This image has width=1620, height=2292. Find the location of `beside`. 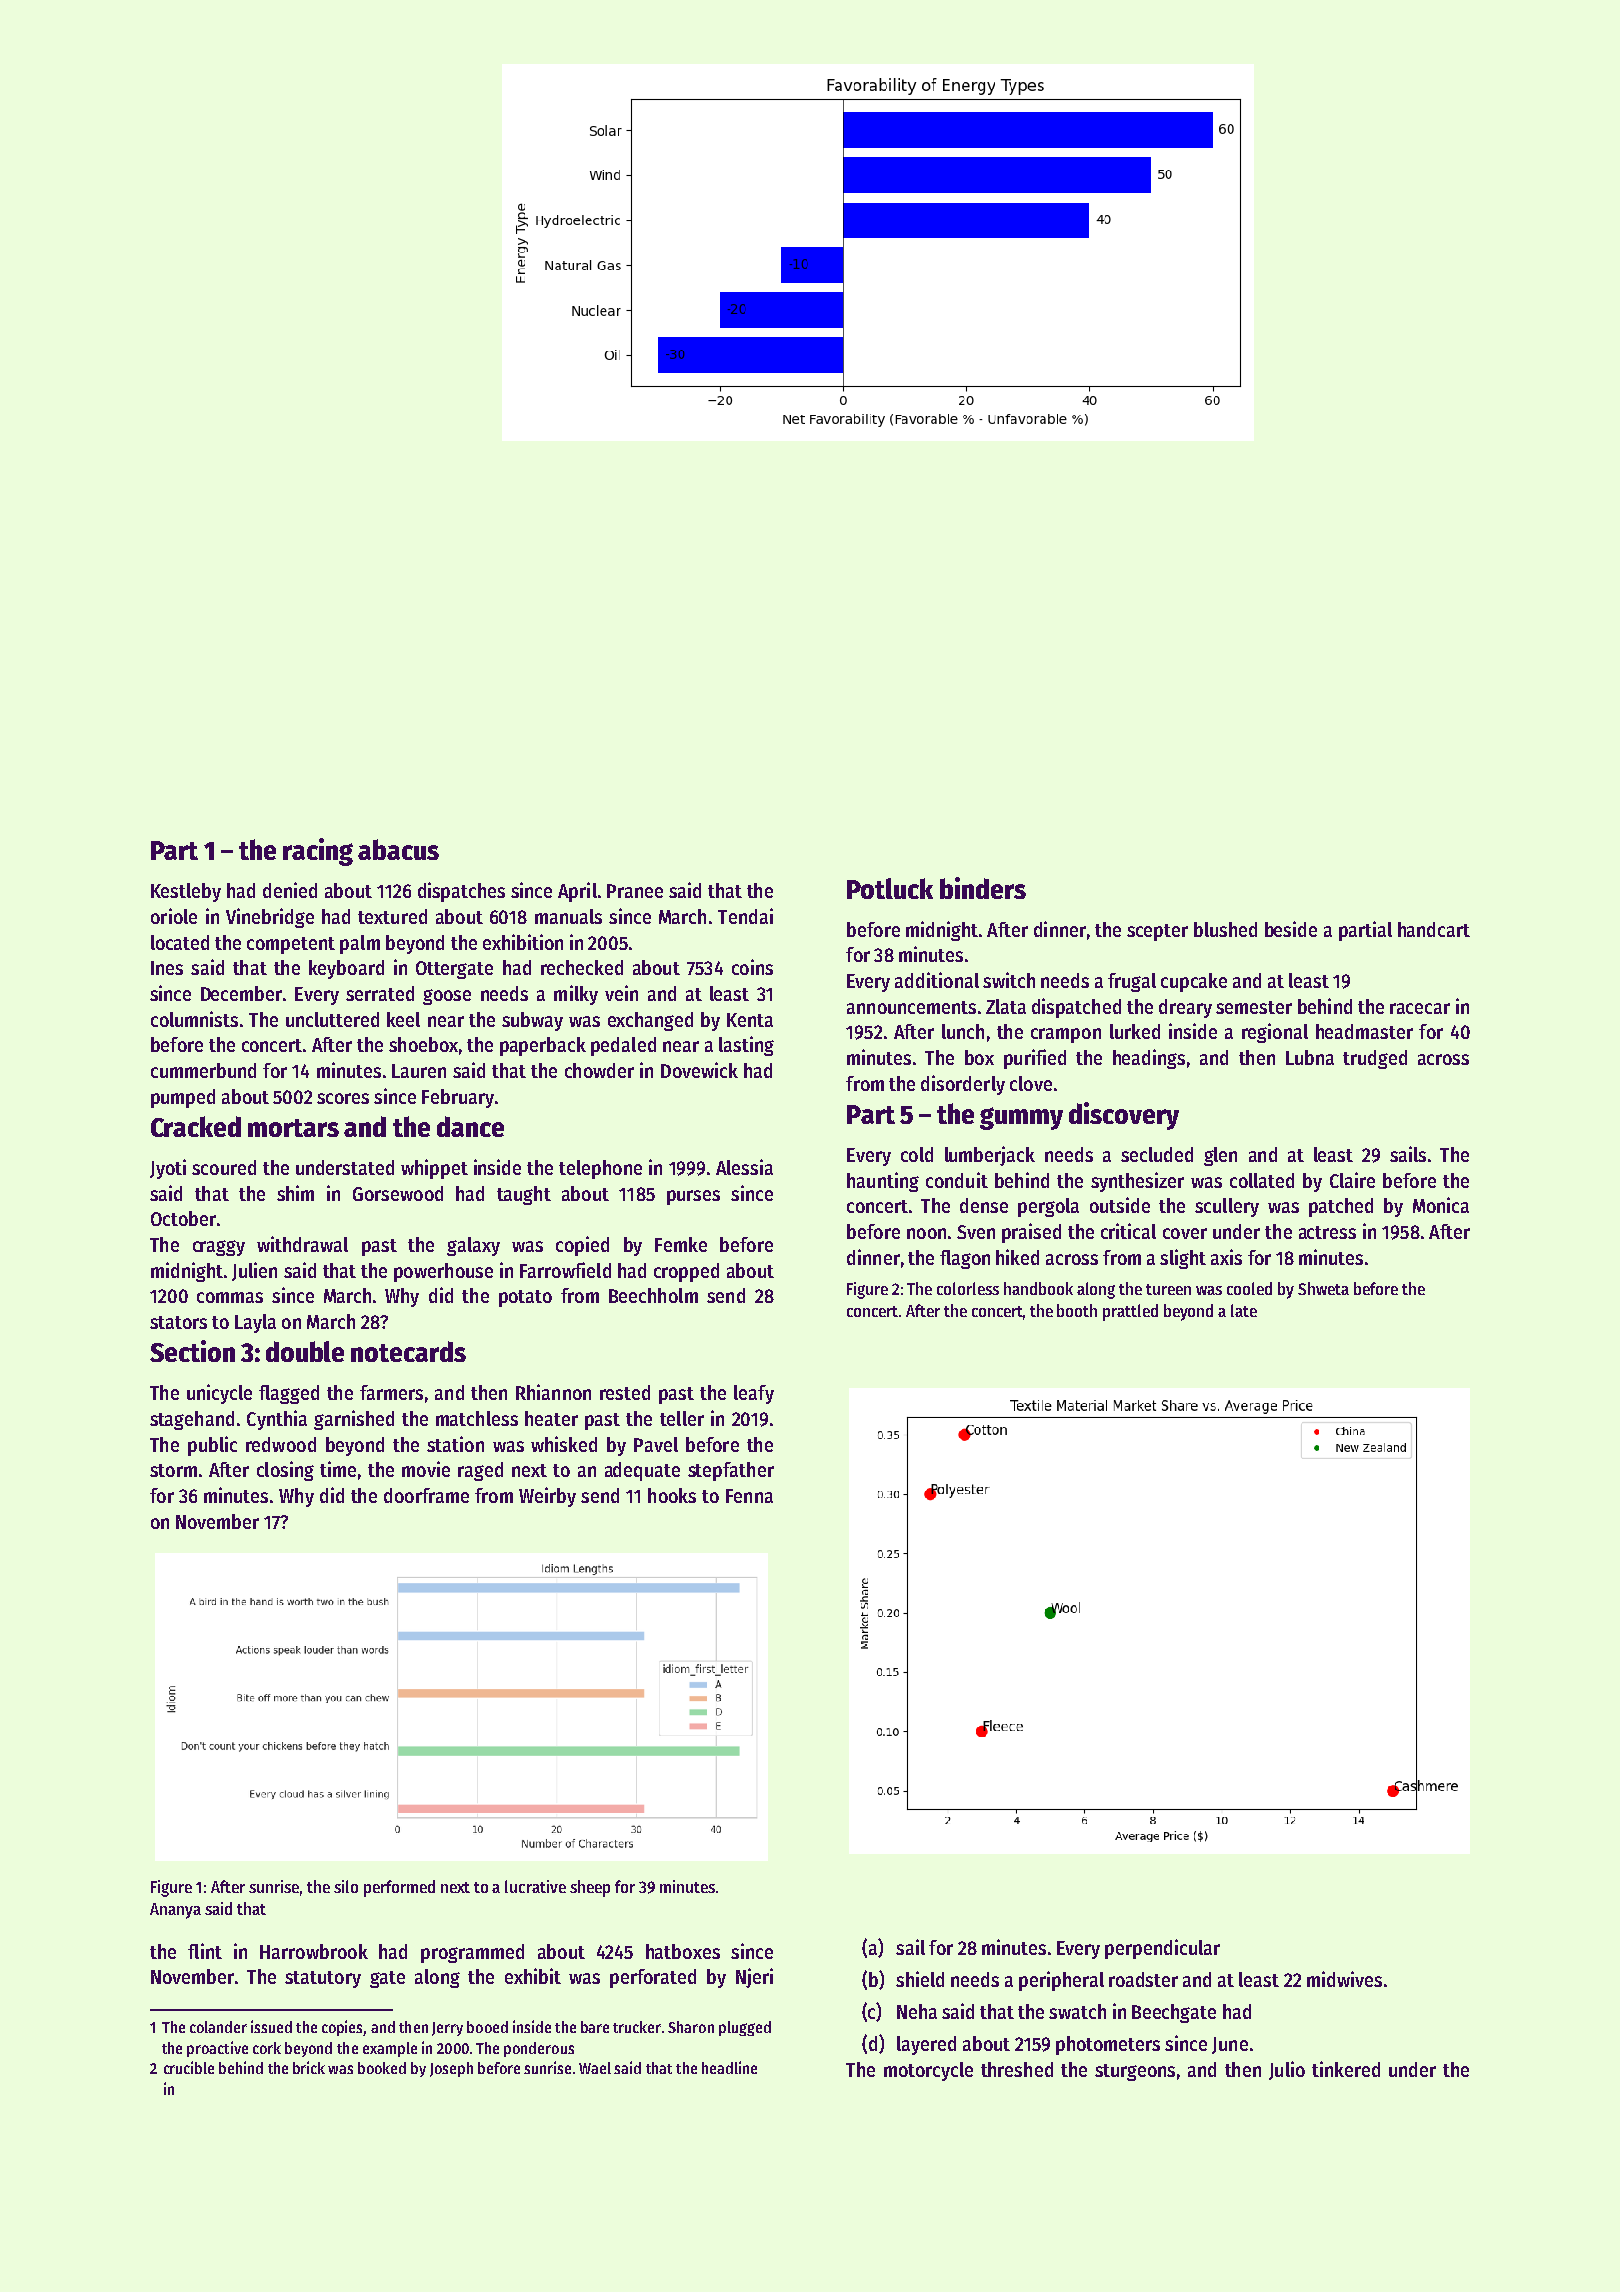

beside is located at coordinates (1291, 929).
